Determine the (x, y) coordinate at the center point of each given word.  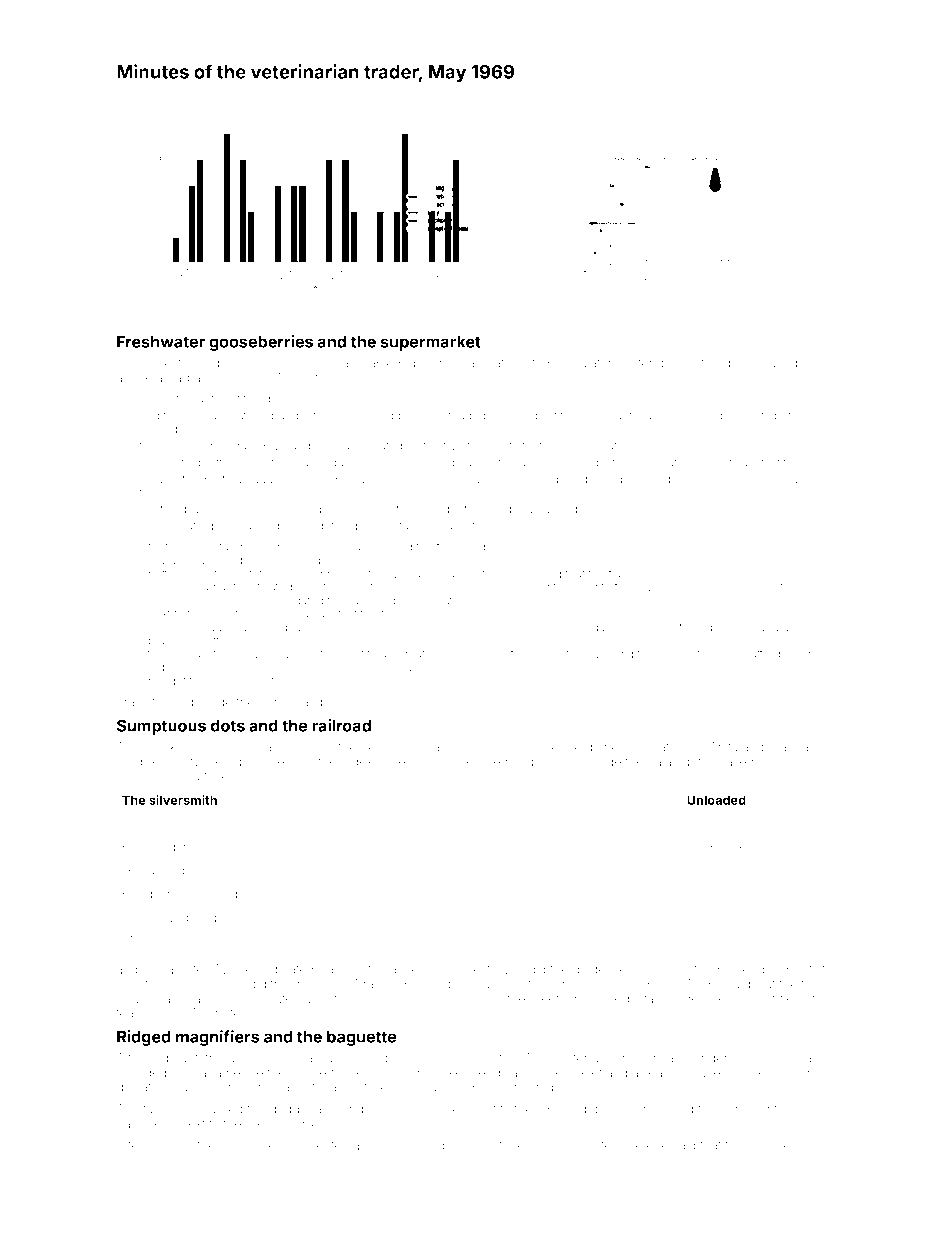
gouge (423, 669)
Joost (132, 984)
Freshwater (161, 341)
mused (777, 363)
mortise (769, 1145)
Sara (297, 613)
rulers (225, 681)
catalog (668, 763)
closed (470, 747)
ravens (715, 1074)
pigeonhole (431, 364)
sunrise (169, 1146)
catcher (507, 1145)
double (542, 1072)
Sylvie (794, 762)
